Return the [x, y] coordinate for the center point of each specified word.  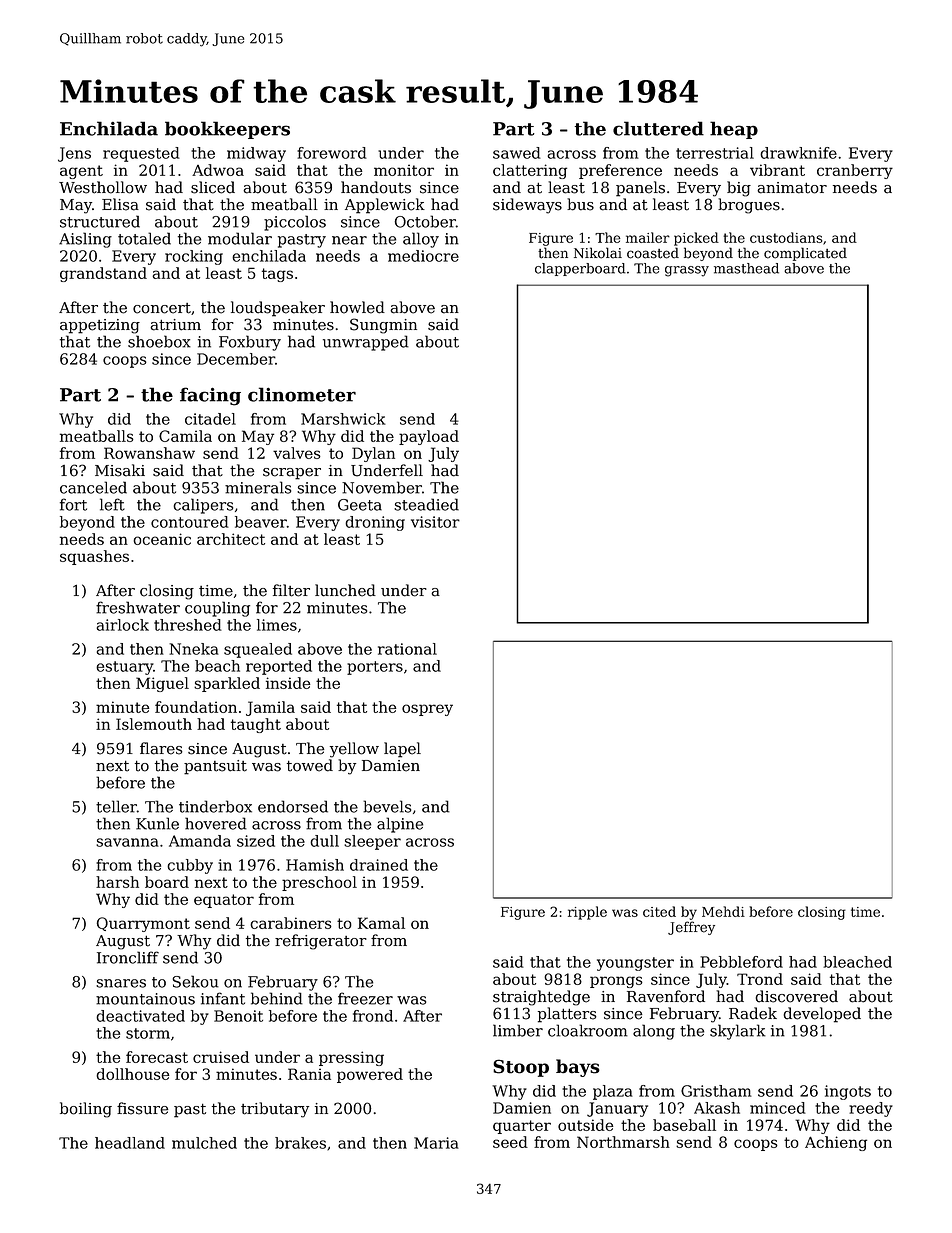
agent [81, 172]
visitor [435, 522]
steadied [426, 504]
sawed [517, 153]
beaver [261, 522]
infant [223, 998]
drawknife [798, 153]
